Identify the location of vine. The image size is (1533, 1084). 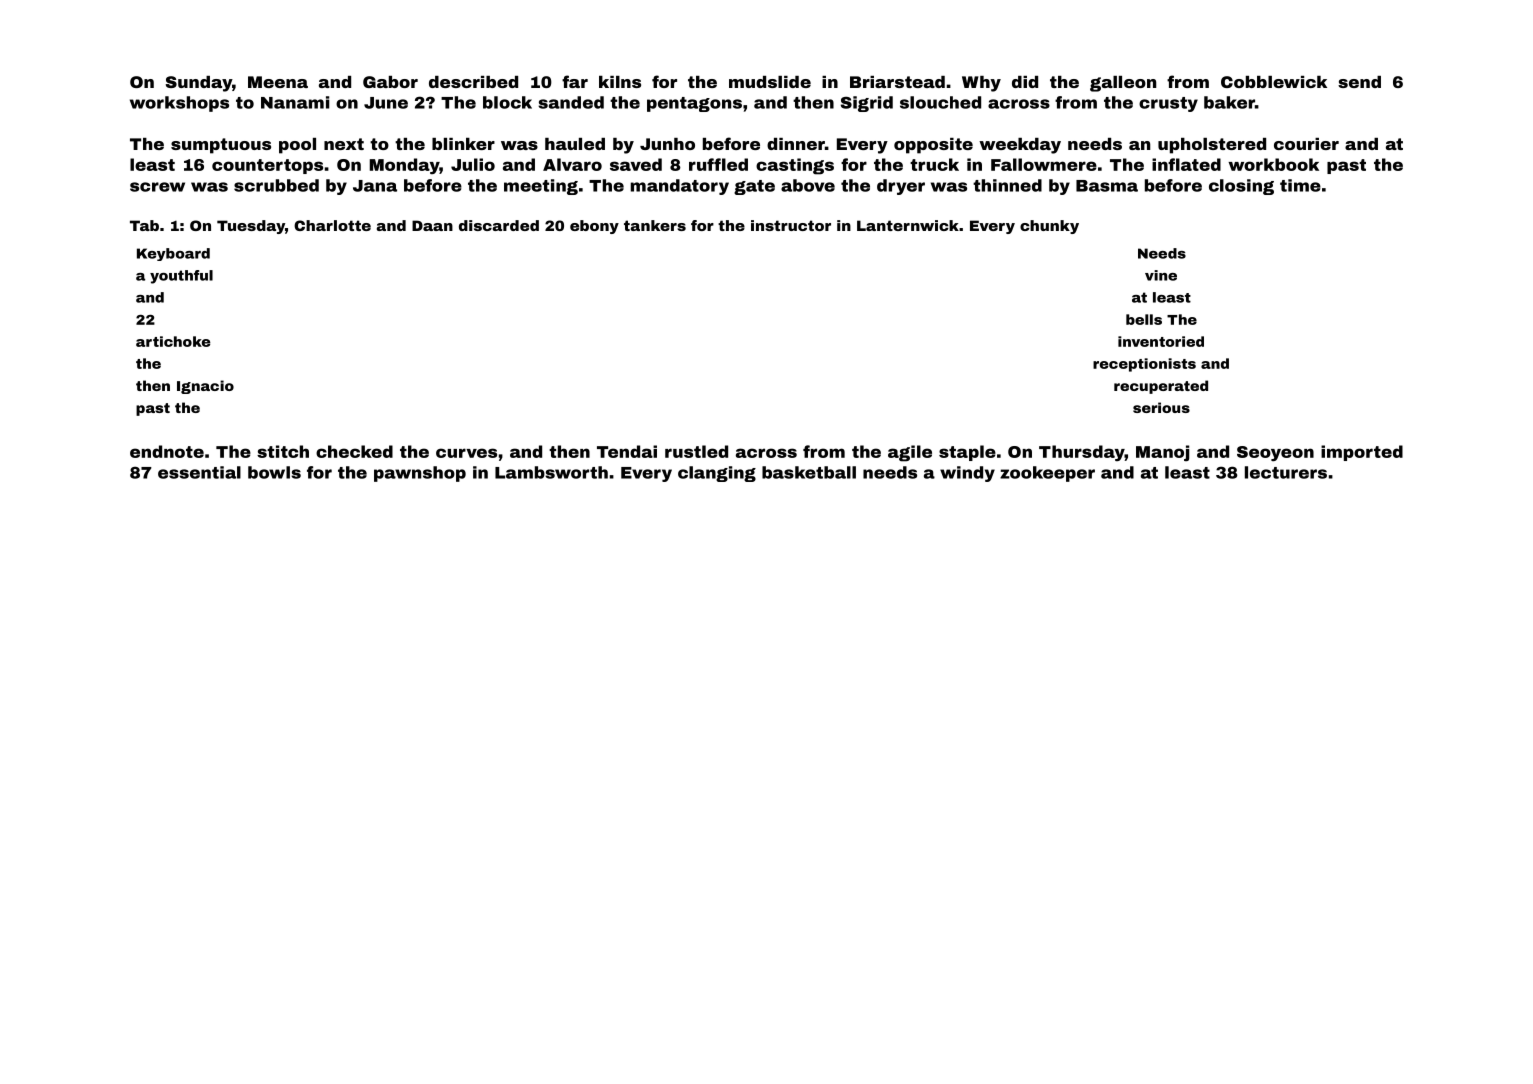
(1161, 275).
